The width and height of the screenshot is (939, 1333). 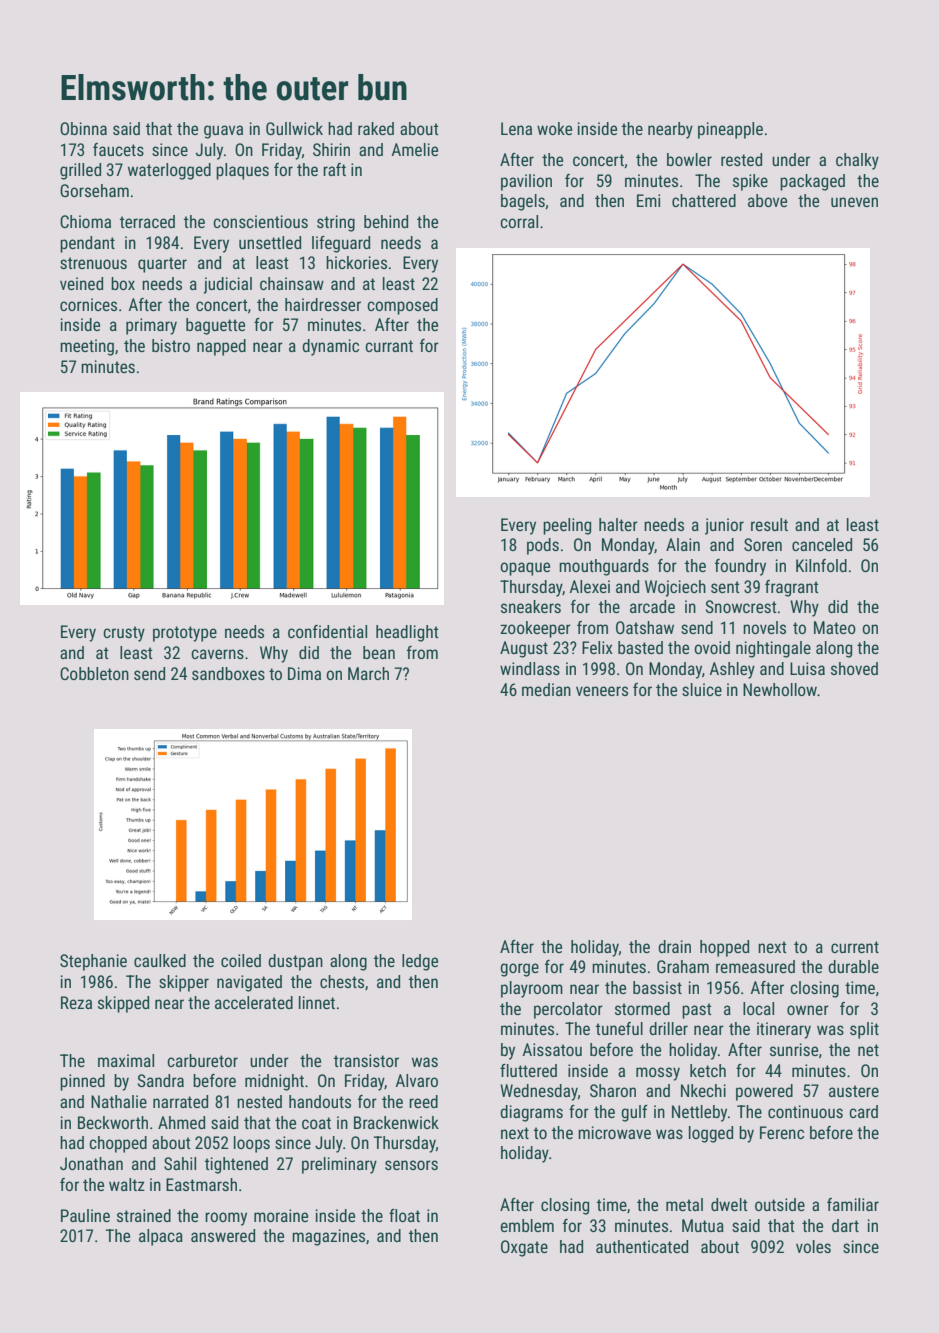 I want to click on pineapple, so click(x=730, y=130).
